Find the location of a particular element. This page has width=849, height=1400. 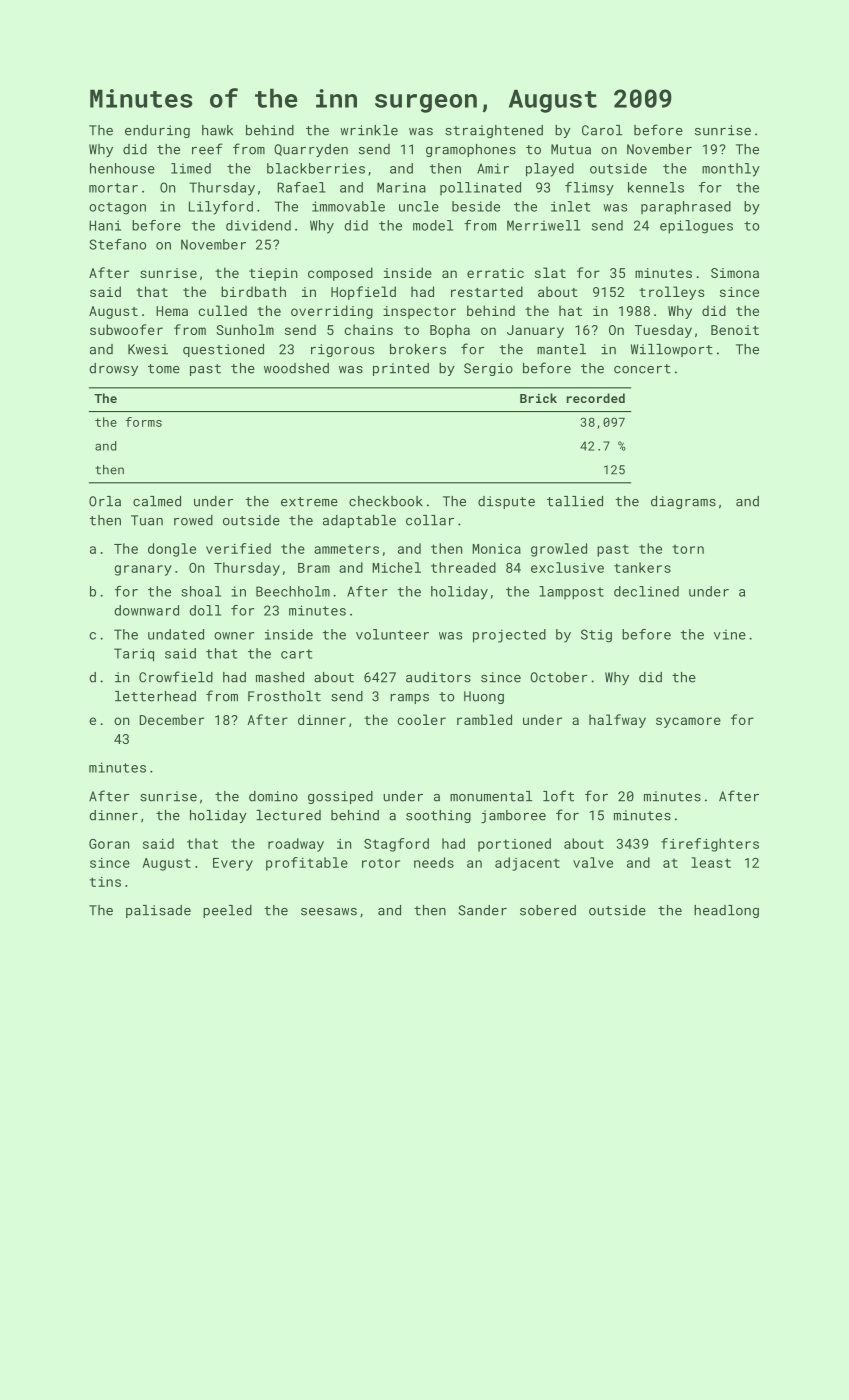

extreme is located at coordinates (309, 502).
